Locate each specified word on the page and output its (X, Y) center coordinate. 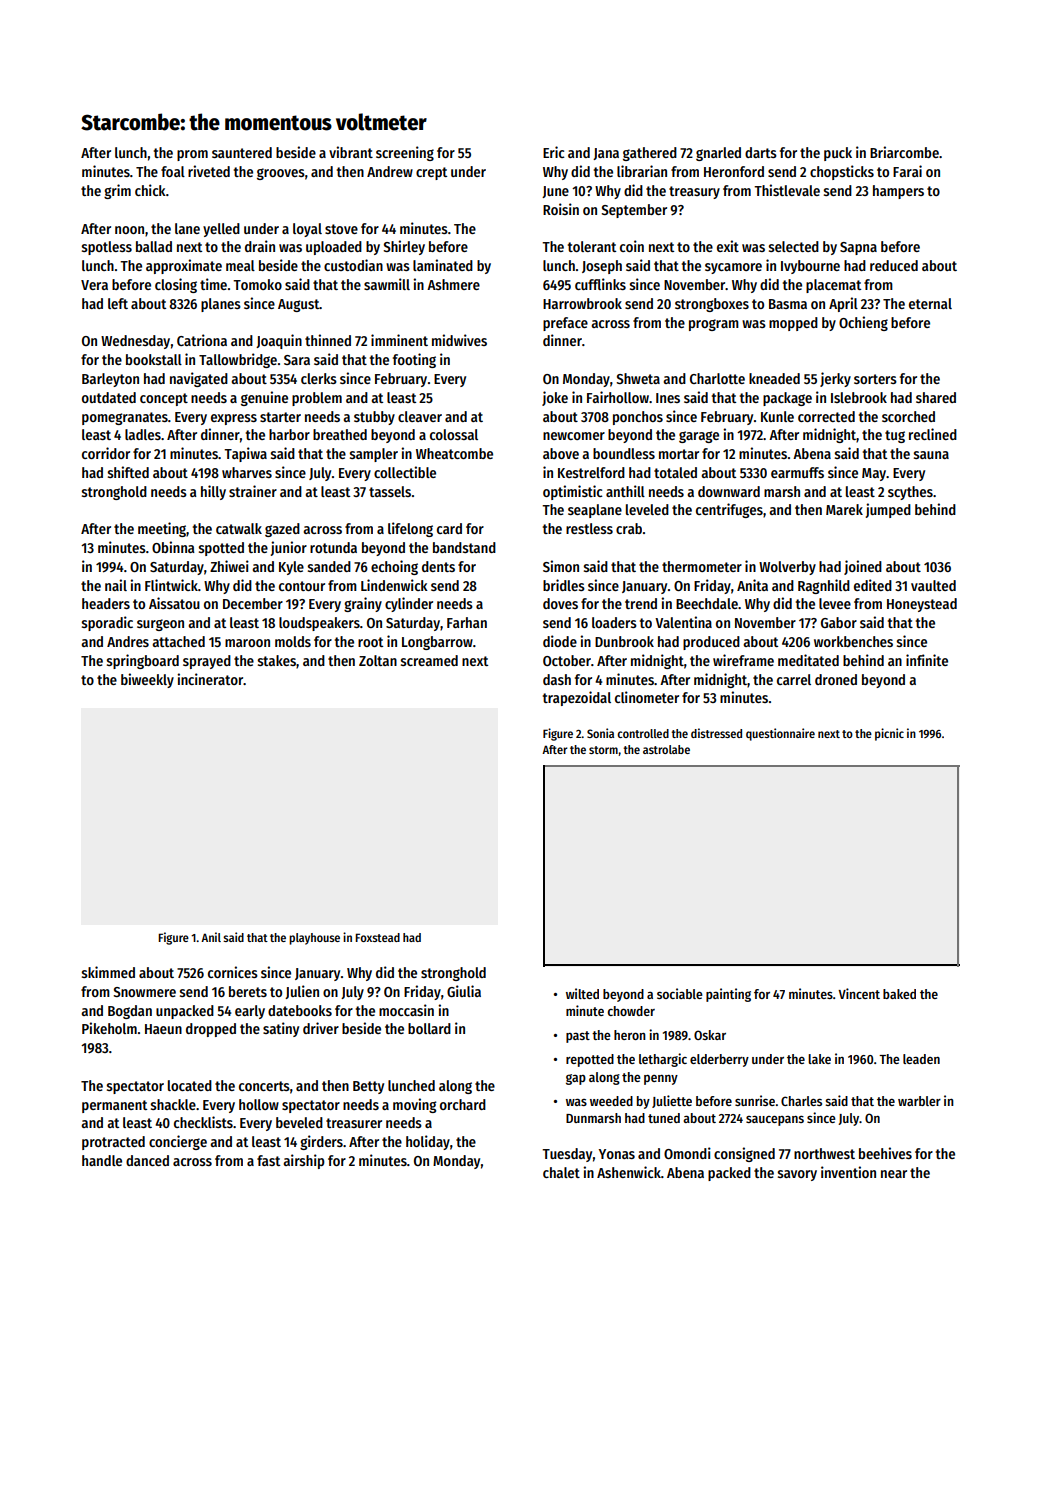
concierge (178, 1142)
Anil (211, 937)
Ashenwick (629, 1172)
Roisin (561, 209)
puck (838, 154)
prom (192, 155)
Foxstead (377, 937)
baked (899, 994)
